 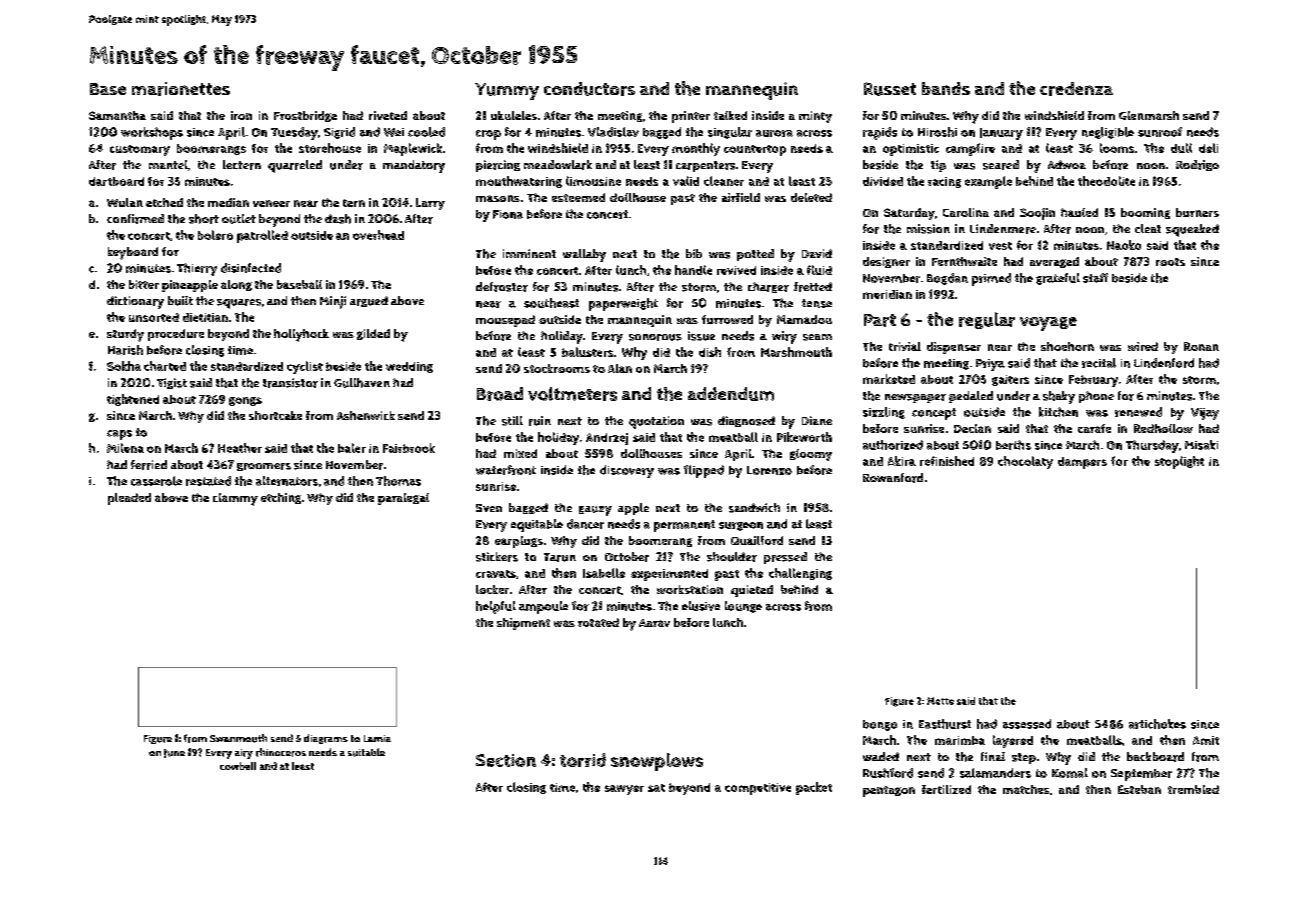 I want to click on dancer, so click(x=585, y=524).
